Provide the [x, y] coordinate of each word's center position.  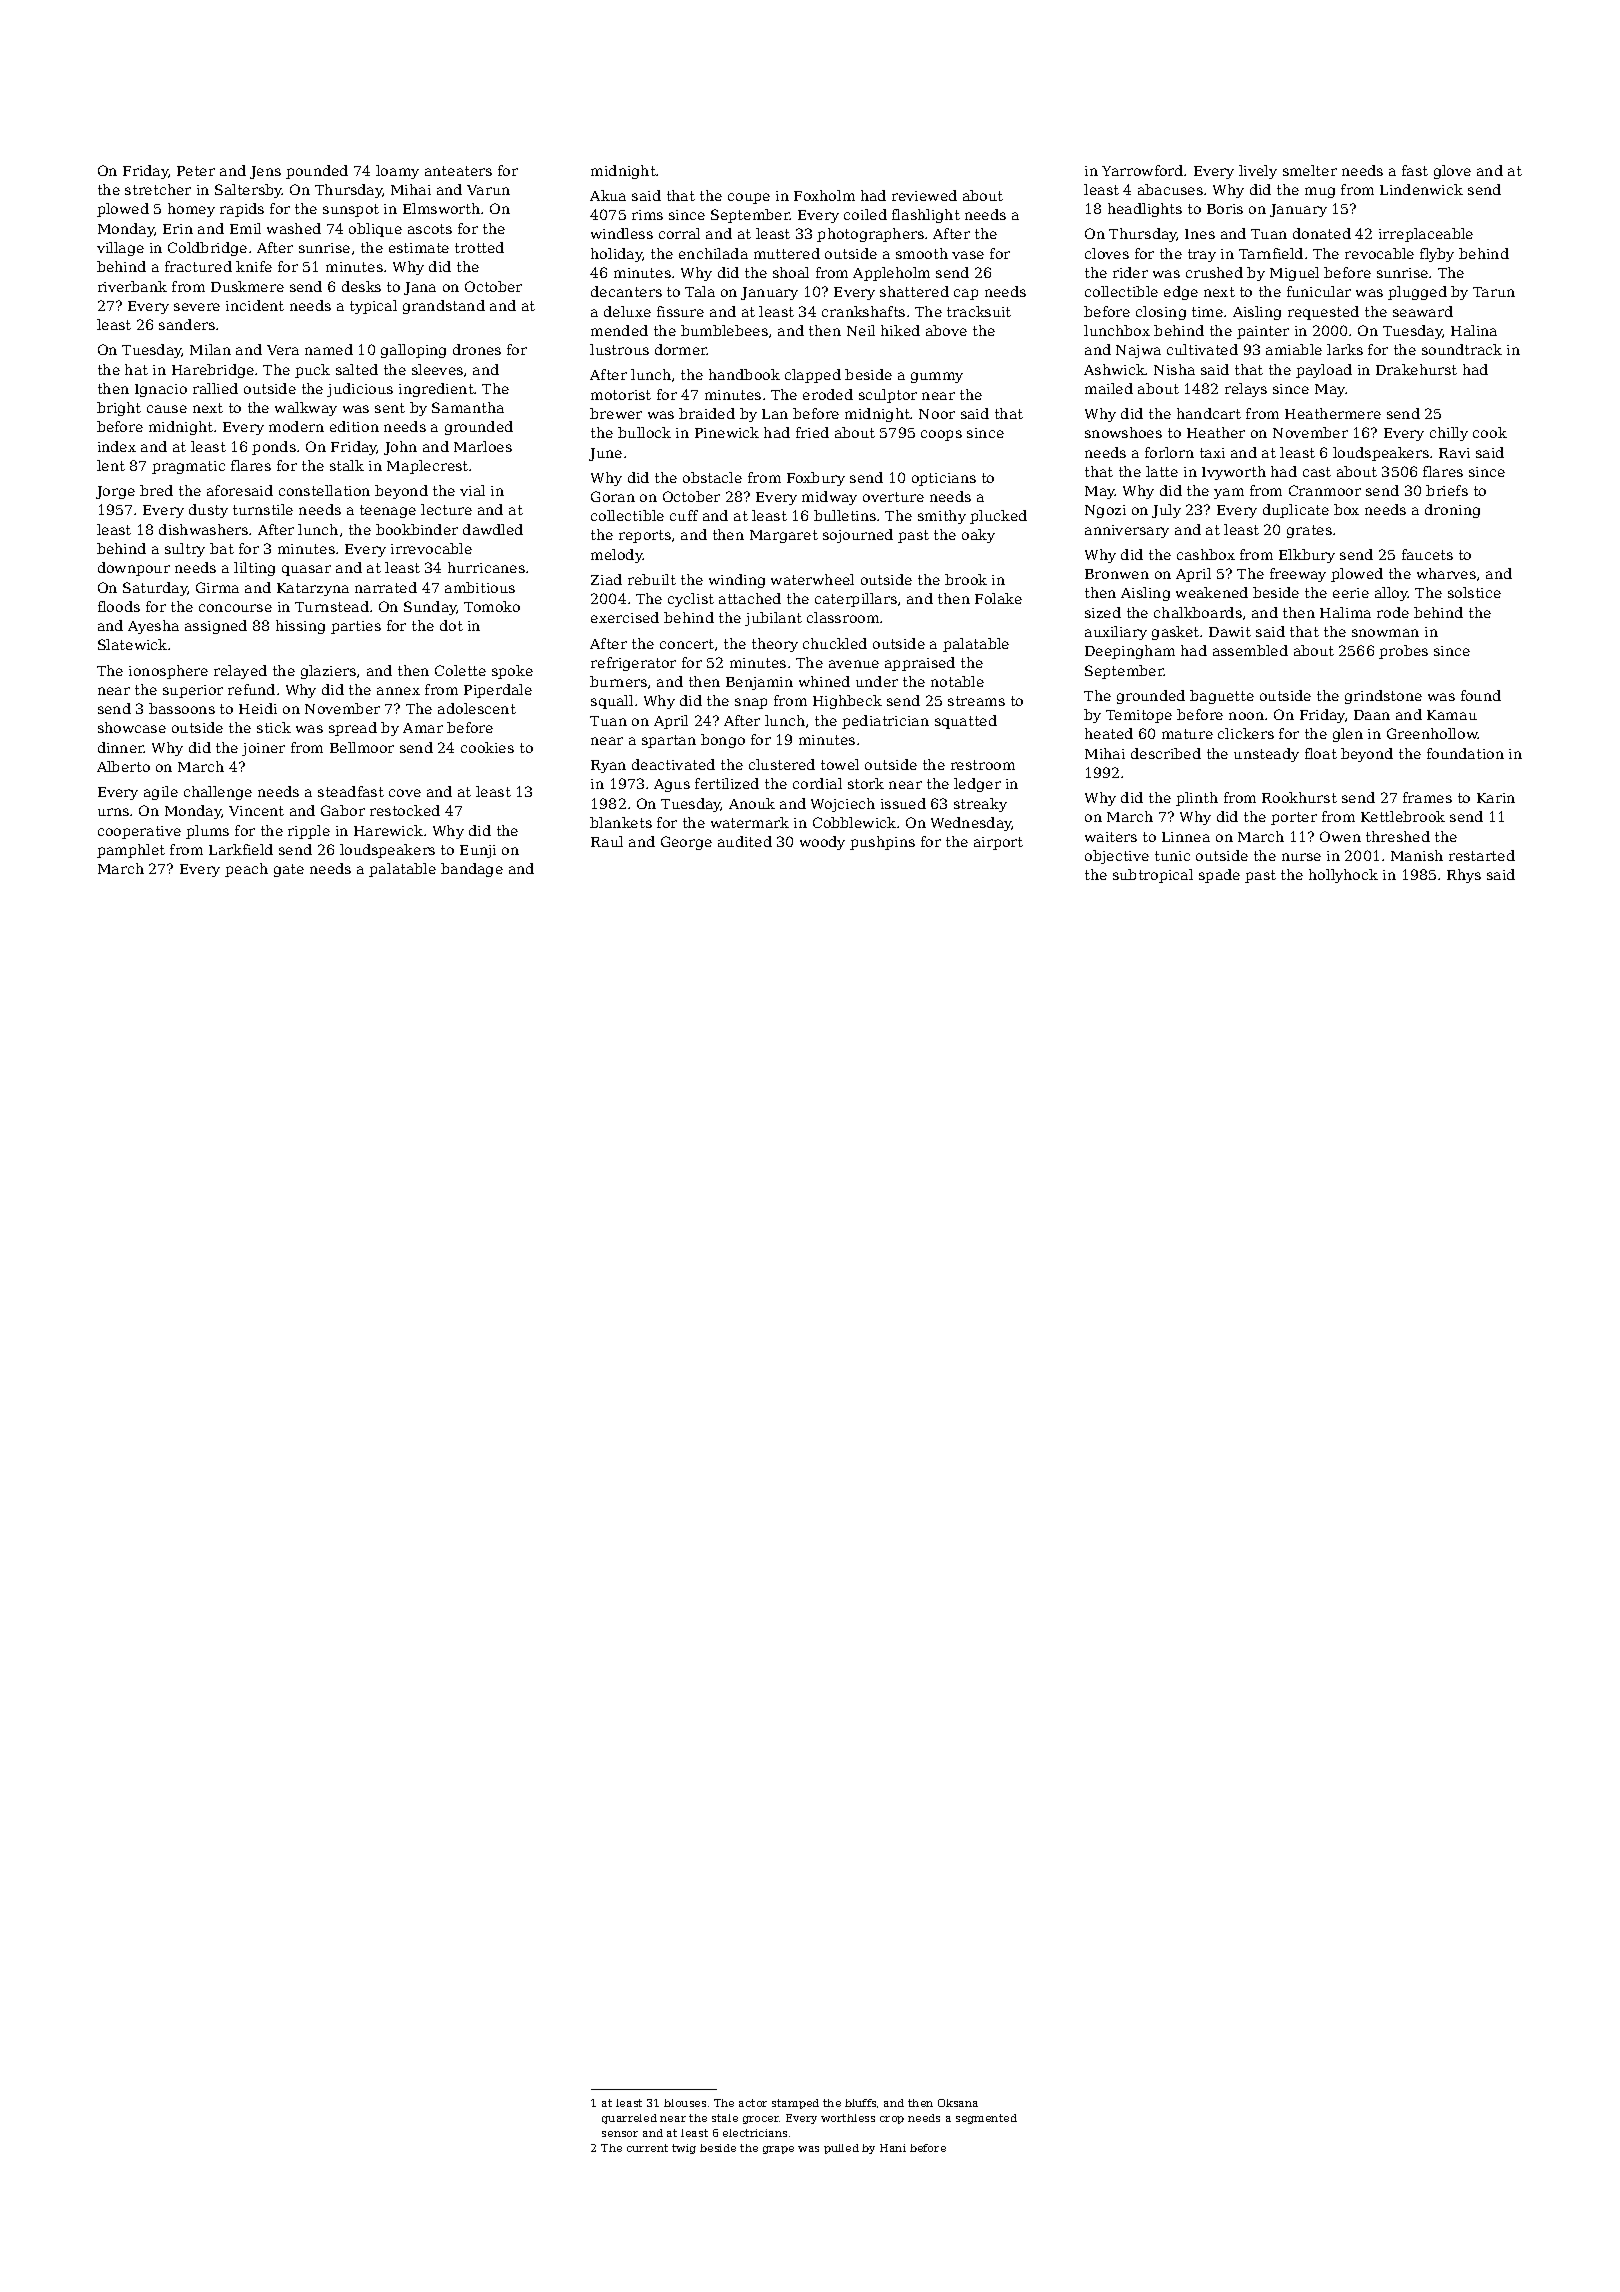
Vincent [256, 811]
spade [1219, 876]
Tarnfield [1271, 253]
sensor [620, 2134]
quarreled [629, 2119]
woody [822, 843]
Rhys [1464, 876]
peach [246, 870]
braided [707, 413]
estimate [419, 248]
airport [998, 843]
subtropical [1153, 876]
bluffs [860, 2103]
